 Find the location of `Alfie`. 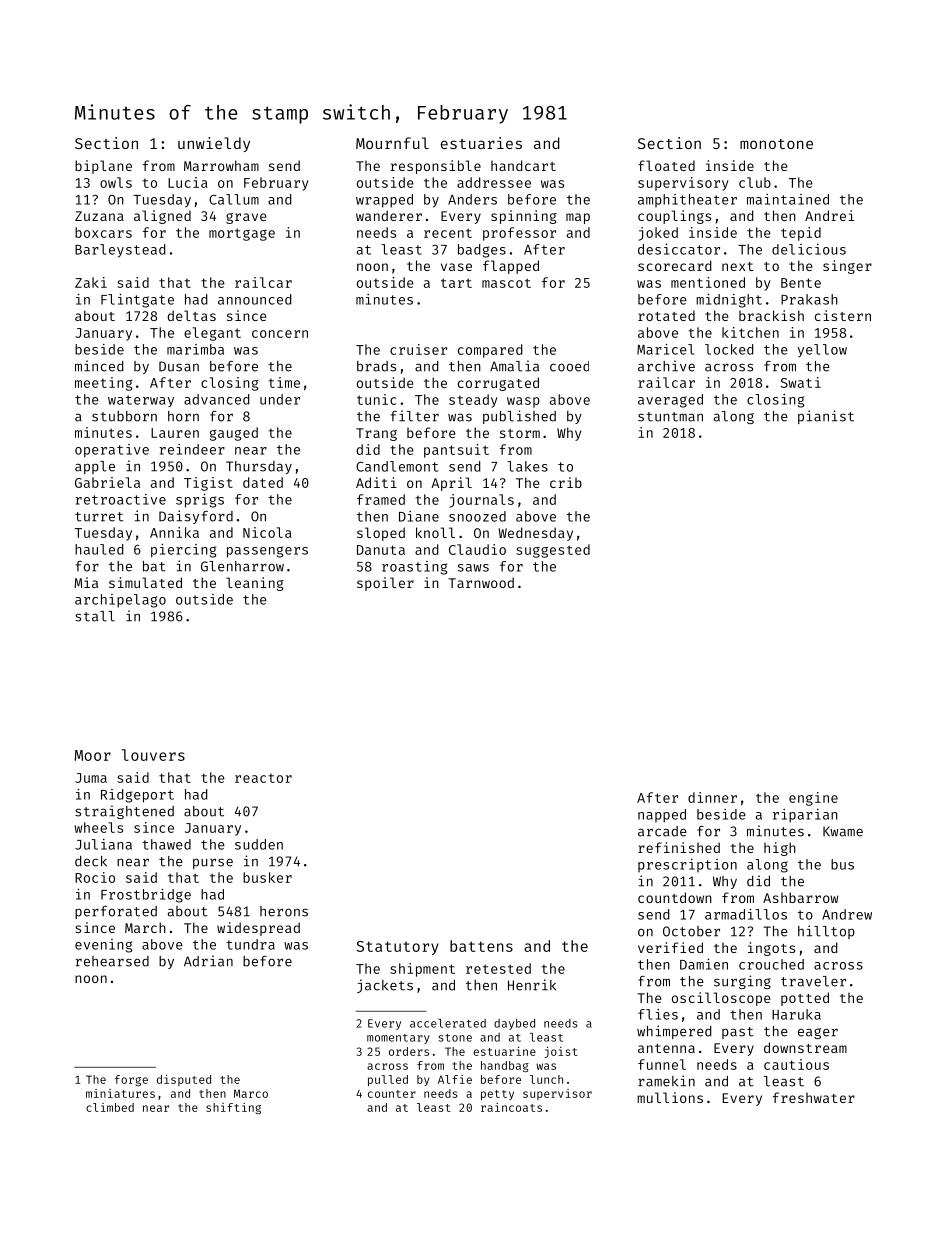

Alfie is located at coordinates (455, 1079).
